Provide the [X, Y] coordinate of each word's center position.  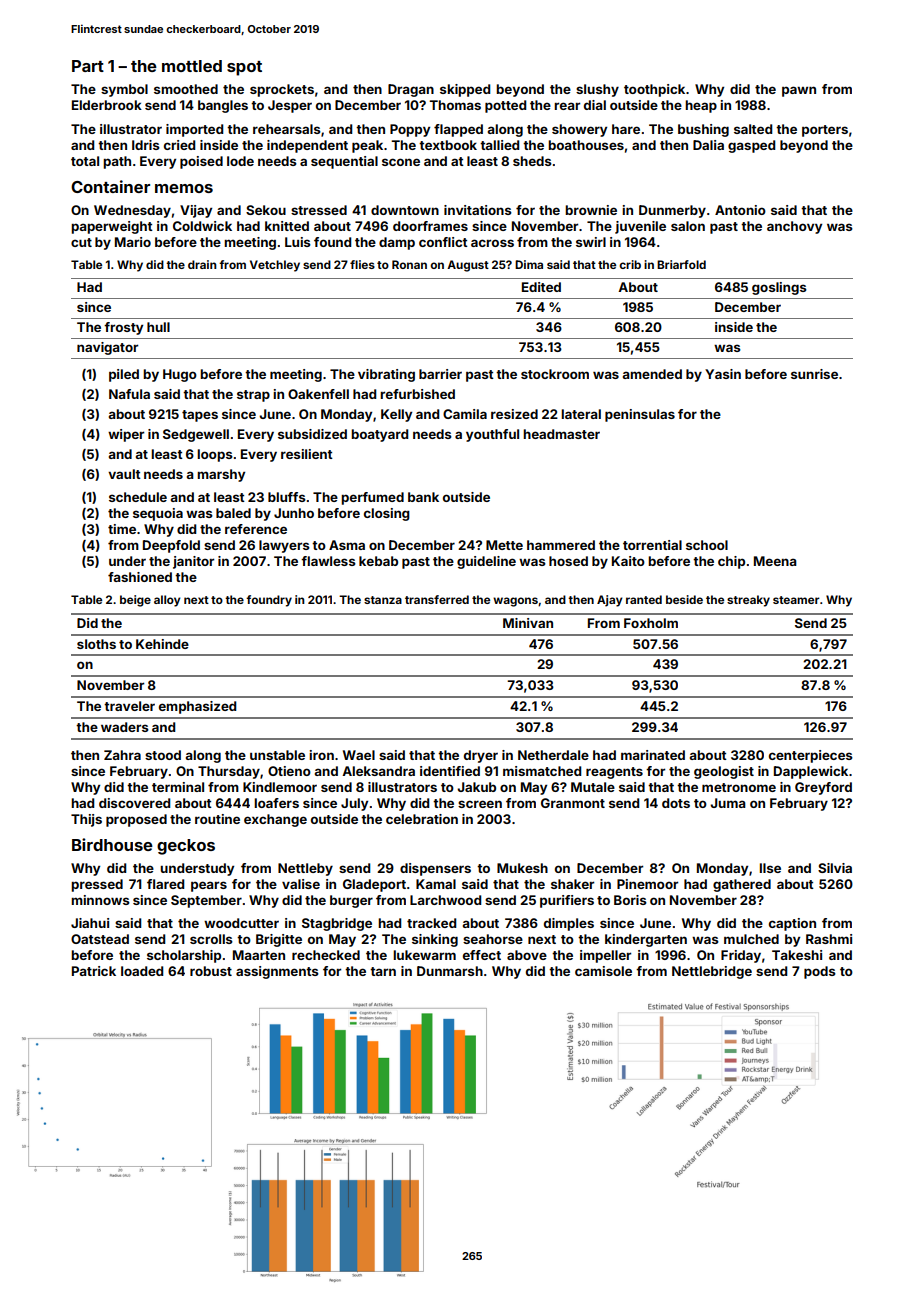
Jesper [290, 106]
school [707, 545]
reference [256, 529]
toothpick [654, 90]
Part [88, 66]
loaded [142, 971]
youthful [492, 435]
